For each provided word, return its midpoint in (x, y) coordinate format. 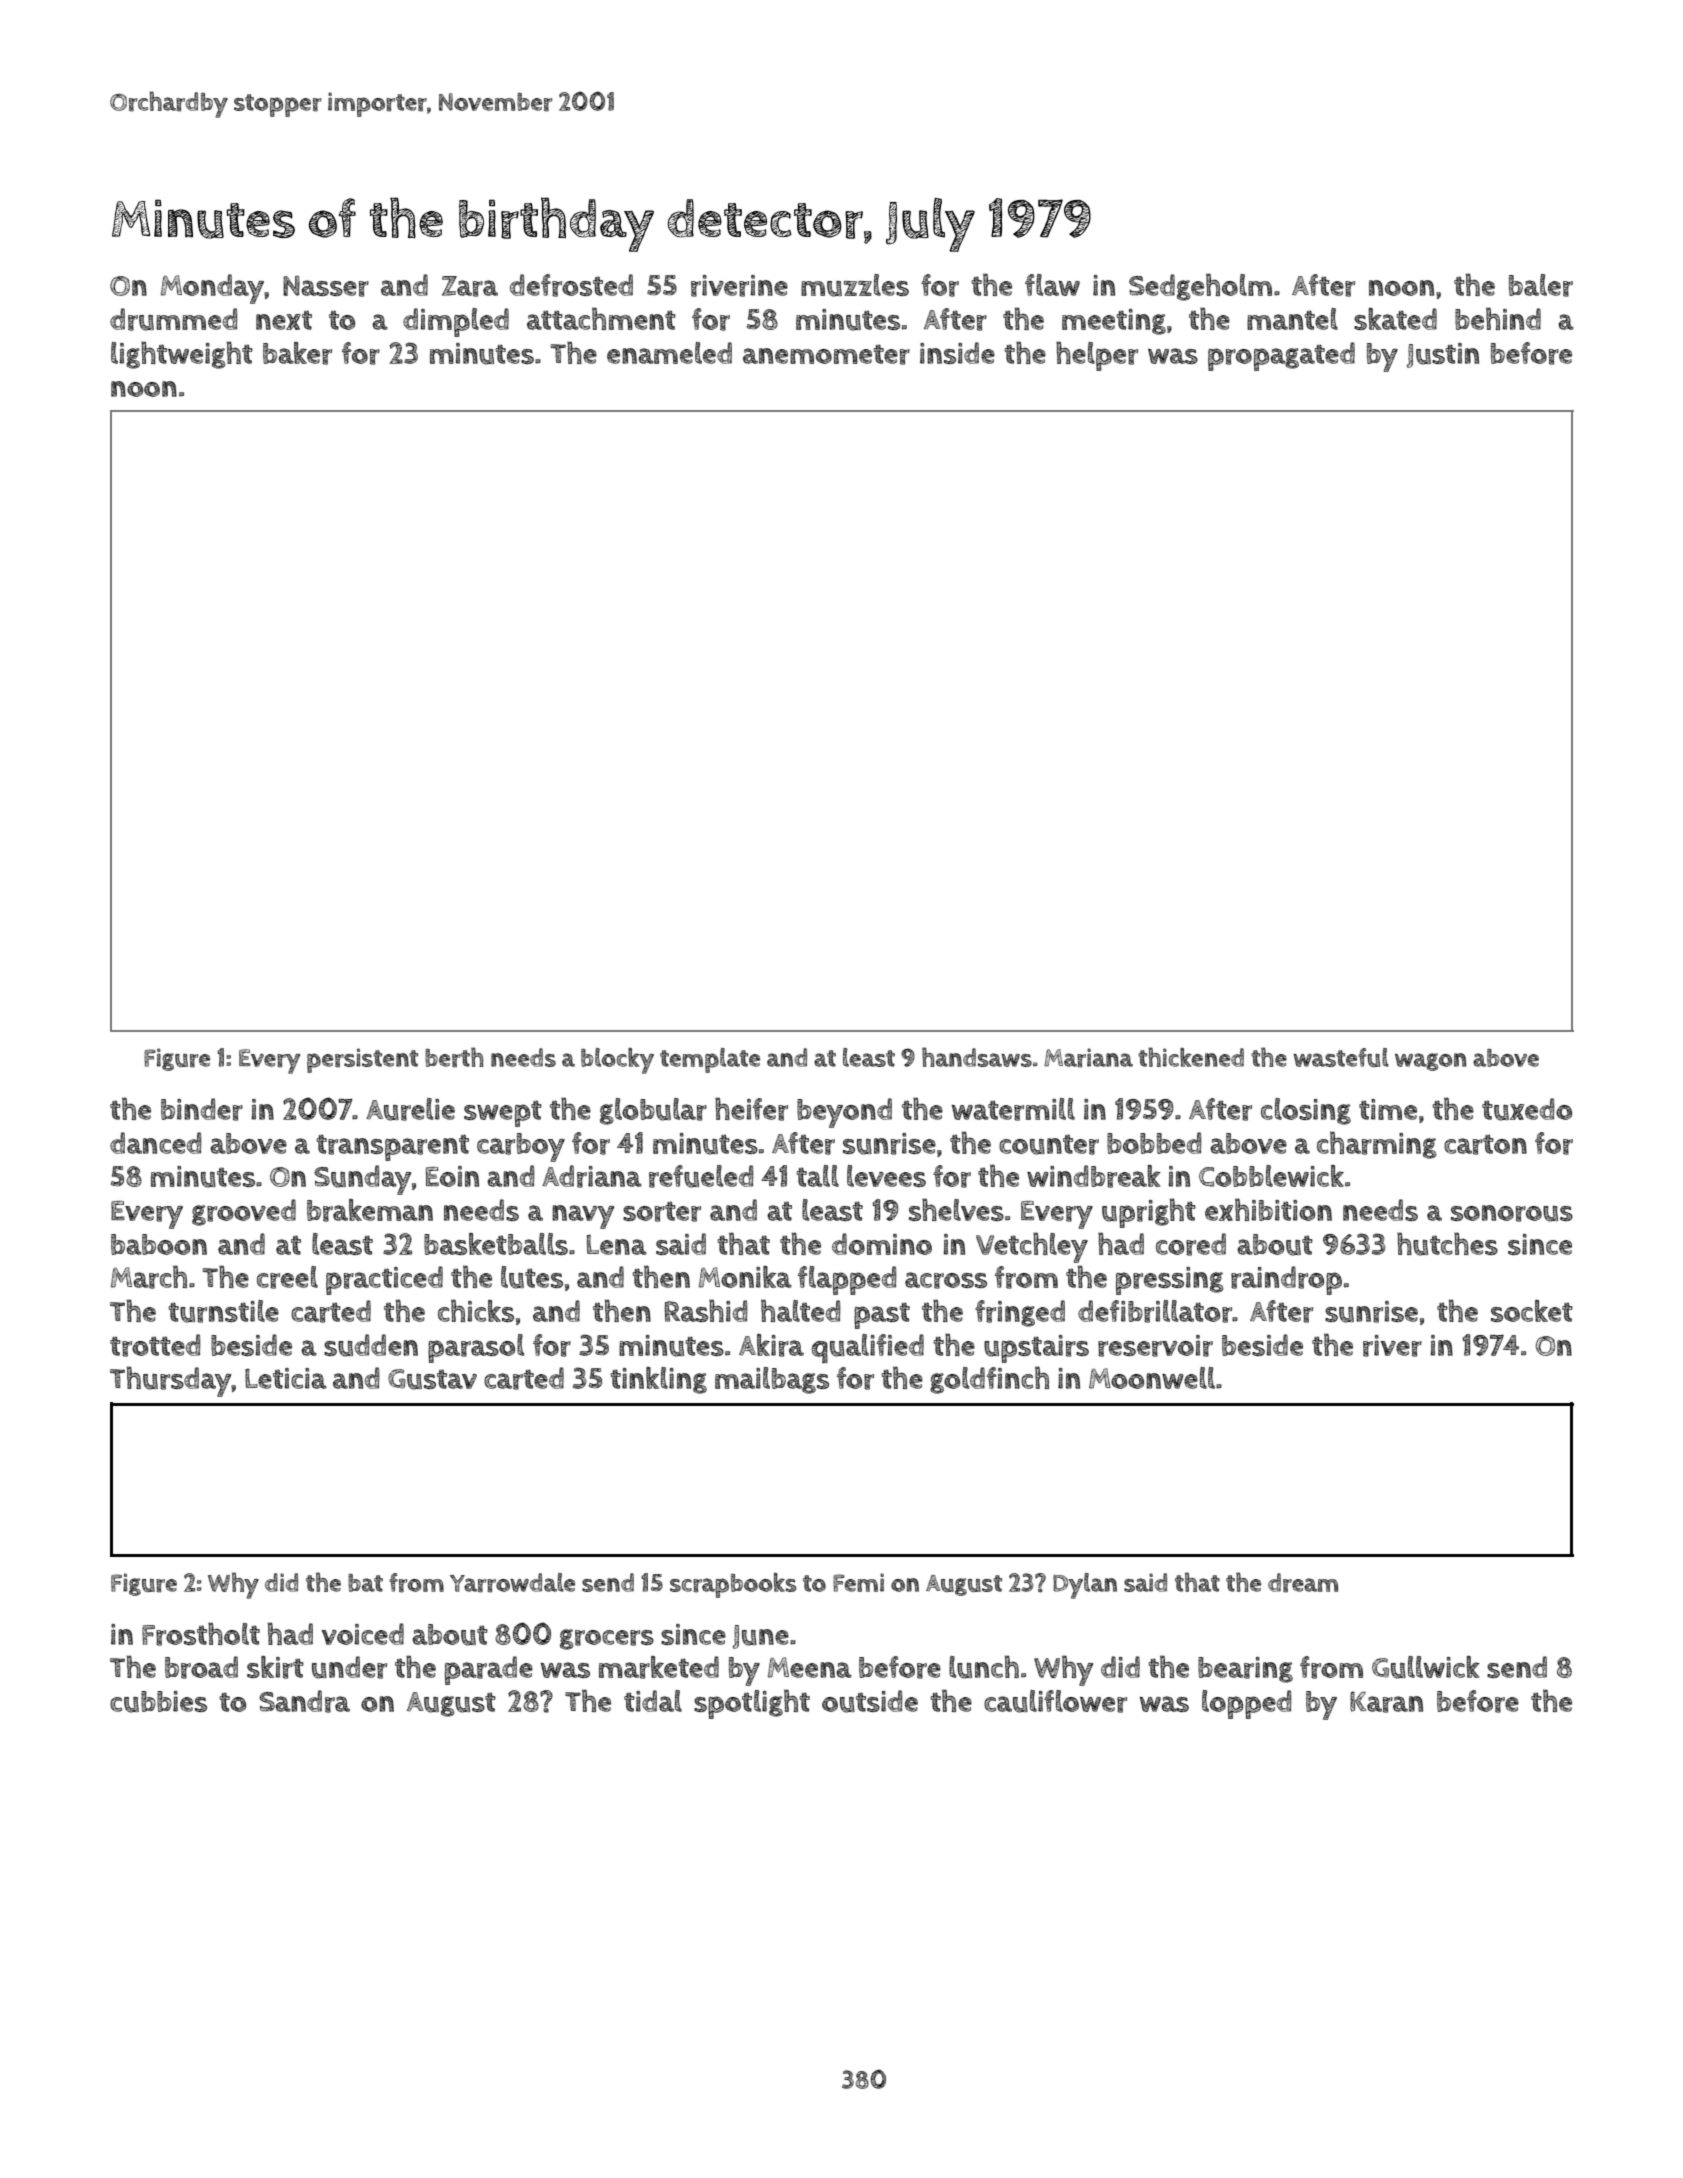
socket (1532, 1311)
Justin (1443, 355)
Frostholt (201, 1634)
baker (297, 353)
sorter (662, 1212)
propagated (1281, 356)
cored (1191, 1244)
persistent (362, 1060)
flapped (847, 1280)
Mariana (1088, 1058)
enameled (669, 353)
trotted (155, 1345)
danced (156, 1143)
